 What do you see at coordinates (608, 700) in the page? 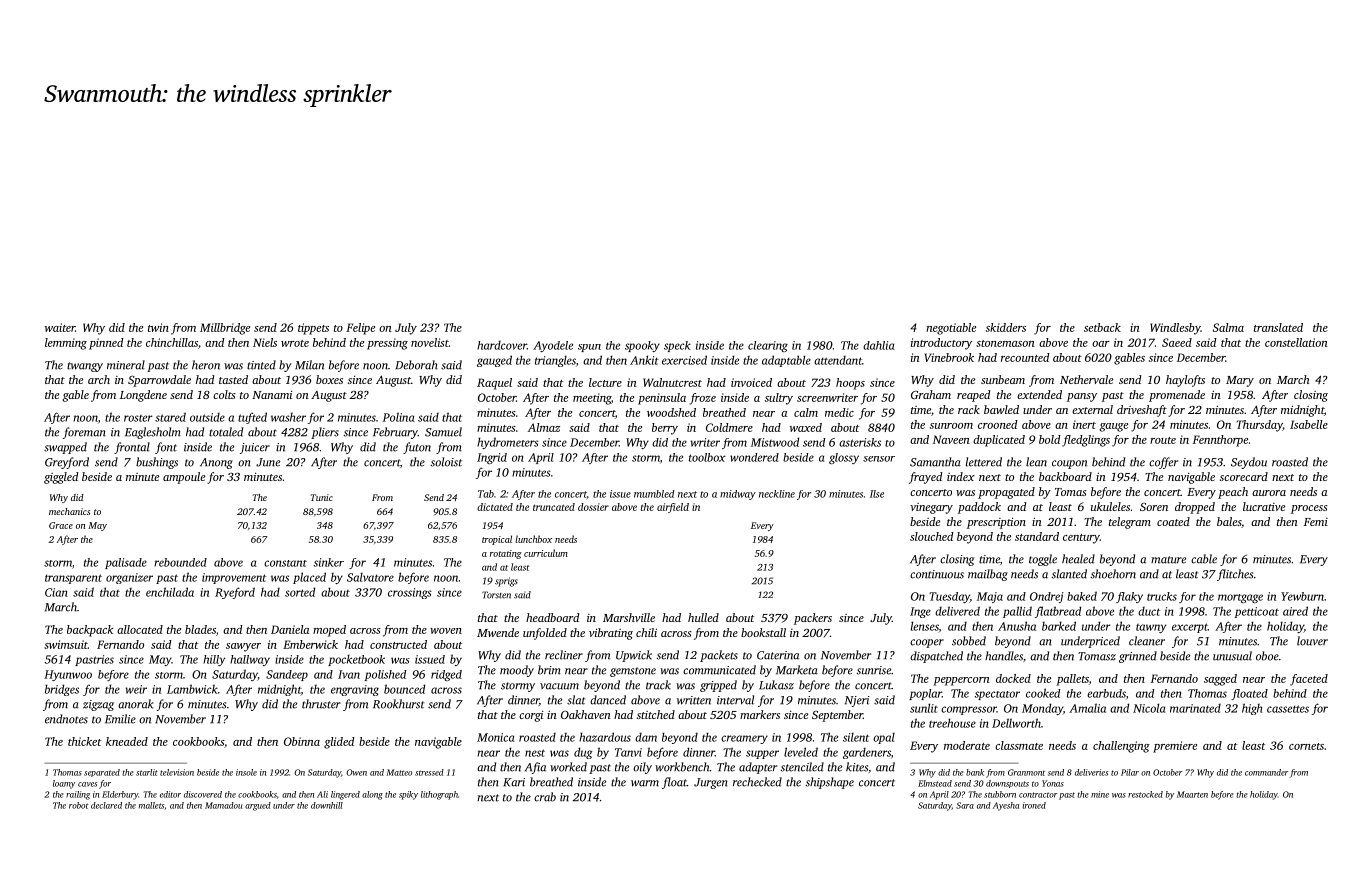
I see `danced` at bounding box center [608, 700].
